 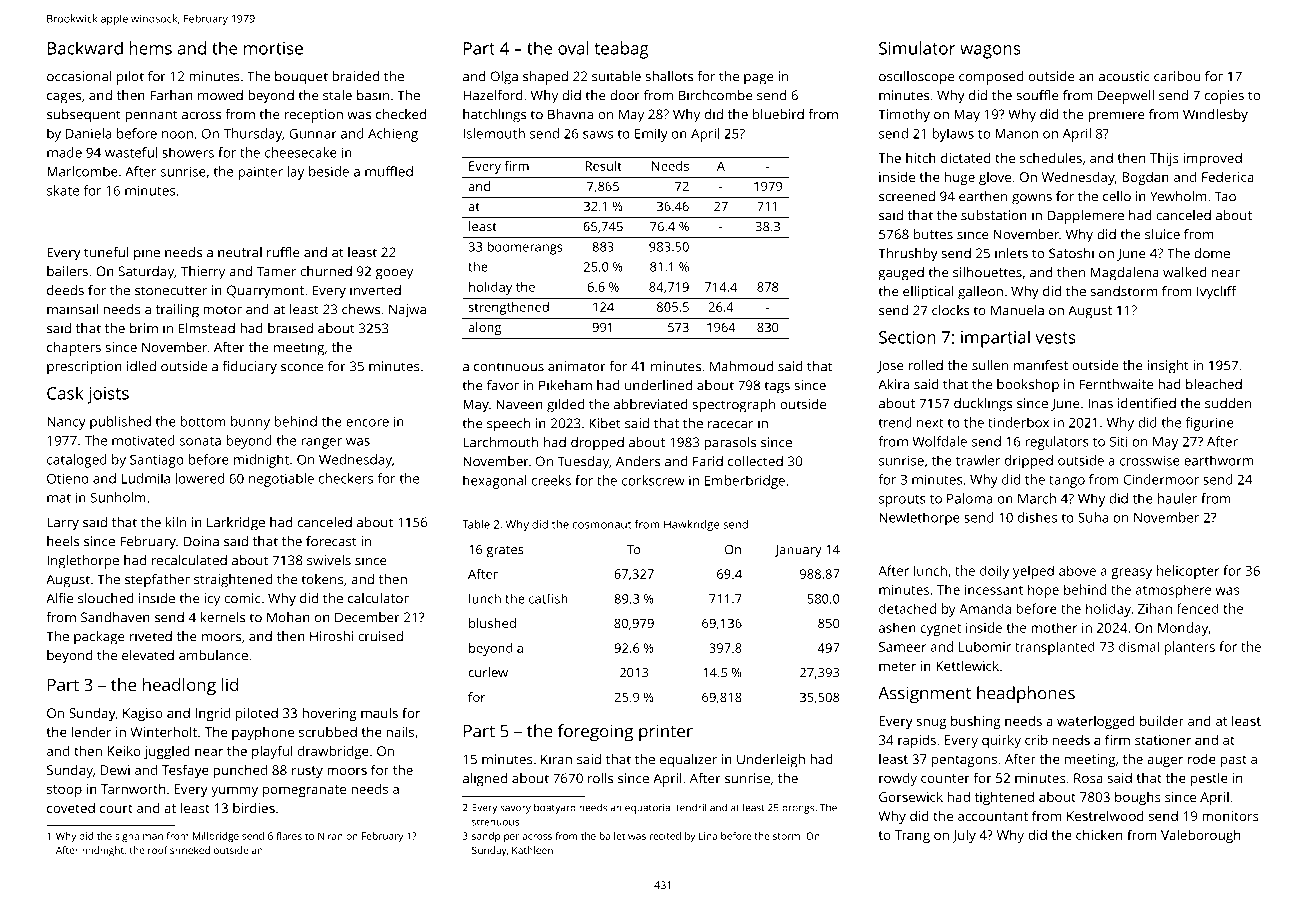 What do you see at coordinates (759, 79) in the screenshot?
I see `page` at bounding box center [759, 79].
